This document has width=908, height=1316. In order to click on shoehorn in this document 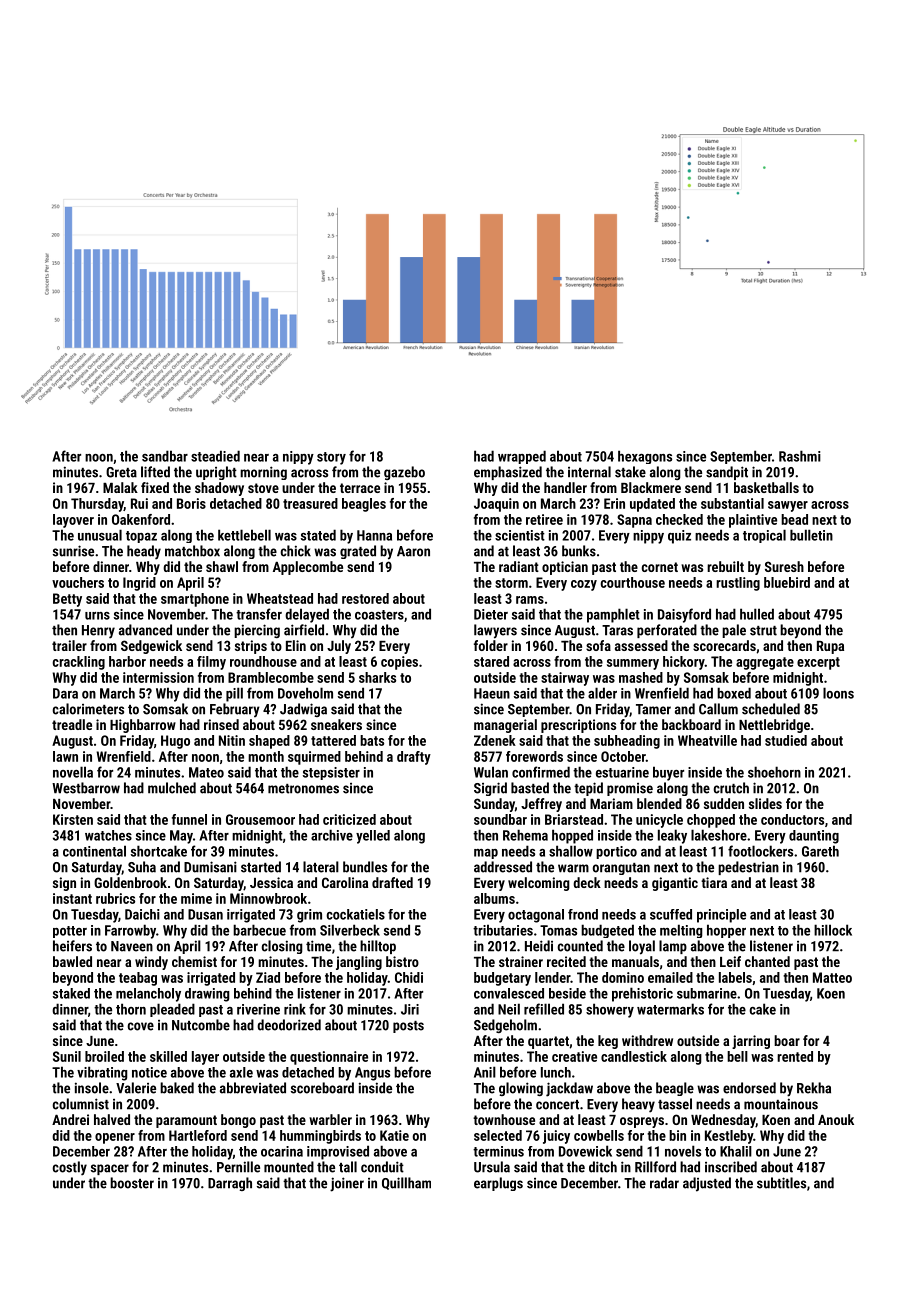, I will do `click(774, 772)`.
